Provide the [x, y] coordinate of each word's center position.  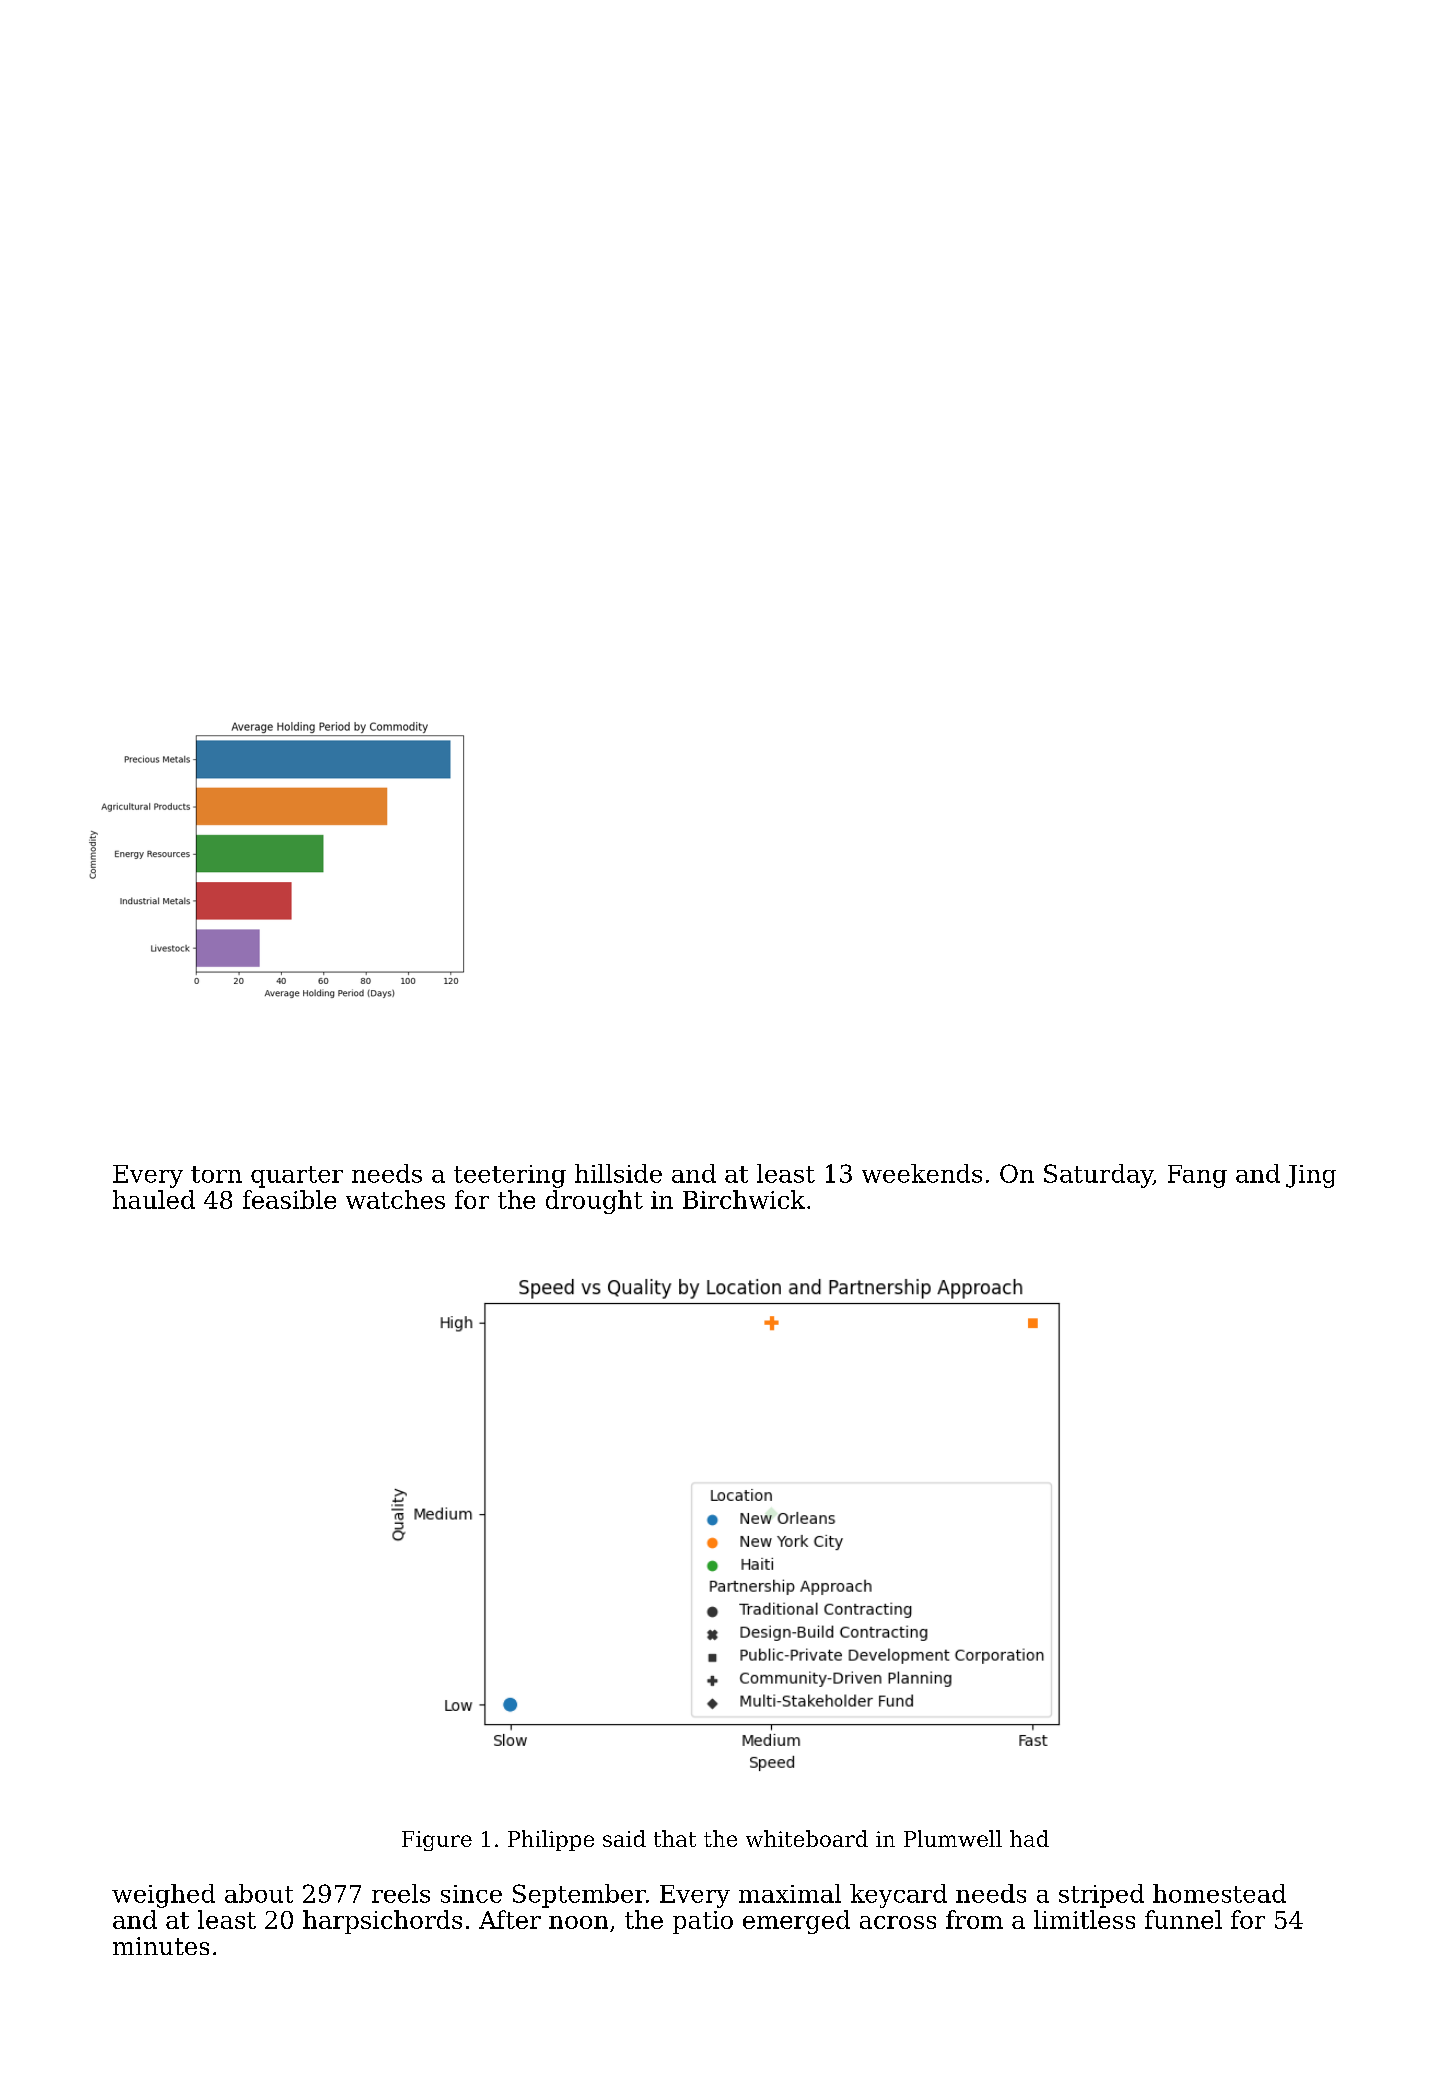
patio [703, 1922]
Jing [1311, 1176]
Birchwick [744, 1199]
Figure [437, 1841]
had [1029, 1838]
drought [594, 1202]
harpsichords [382, 1922]
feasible [289, 1199]
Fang [1197, 1176]
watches [395, 1199]
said [624, 1838]
